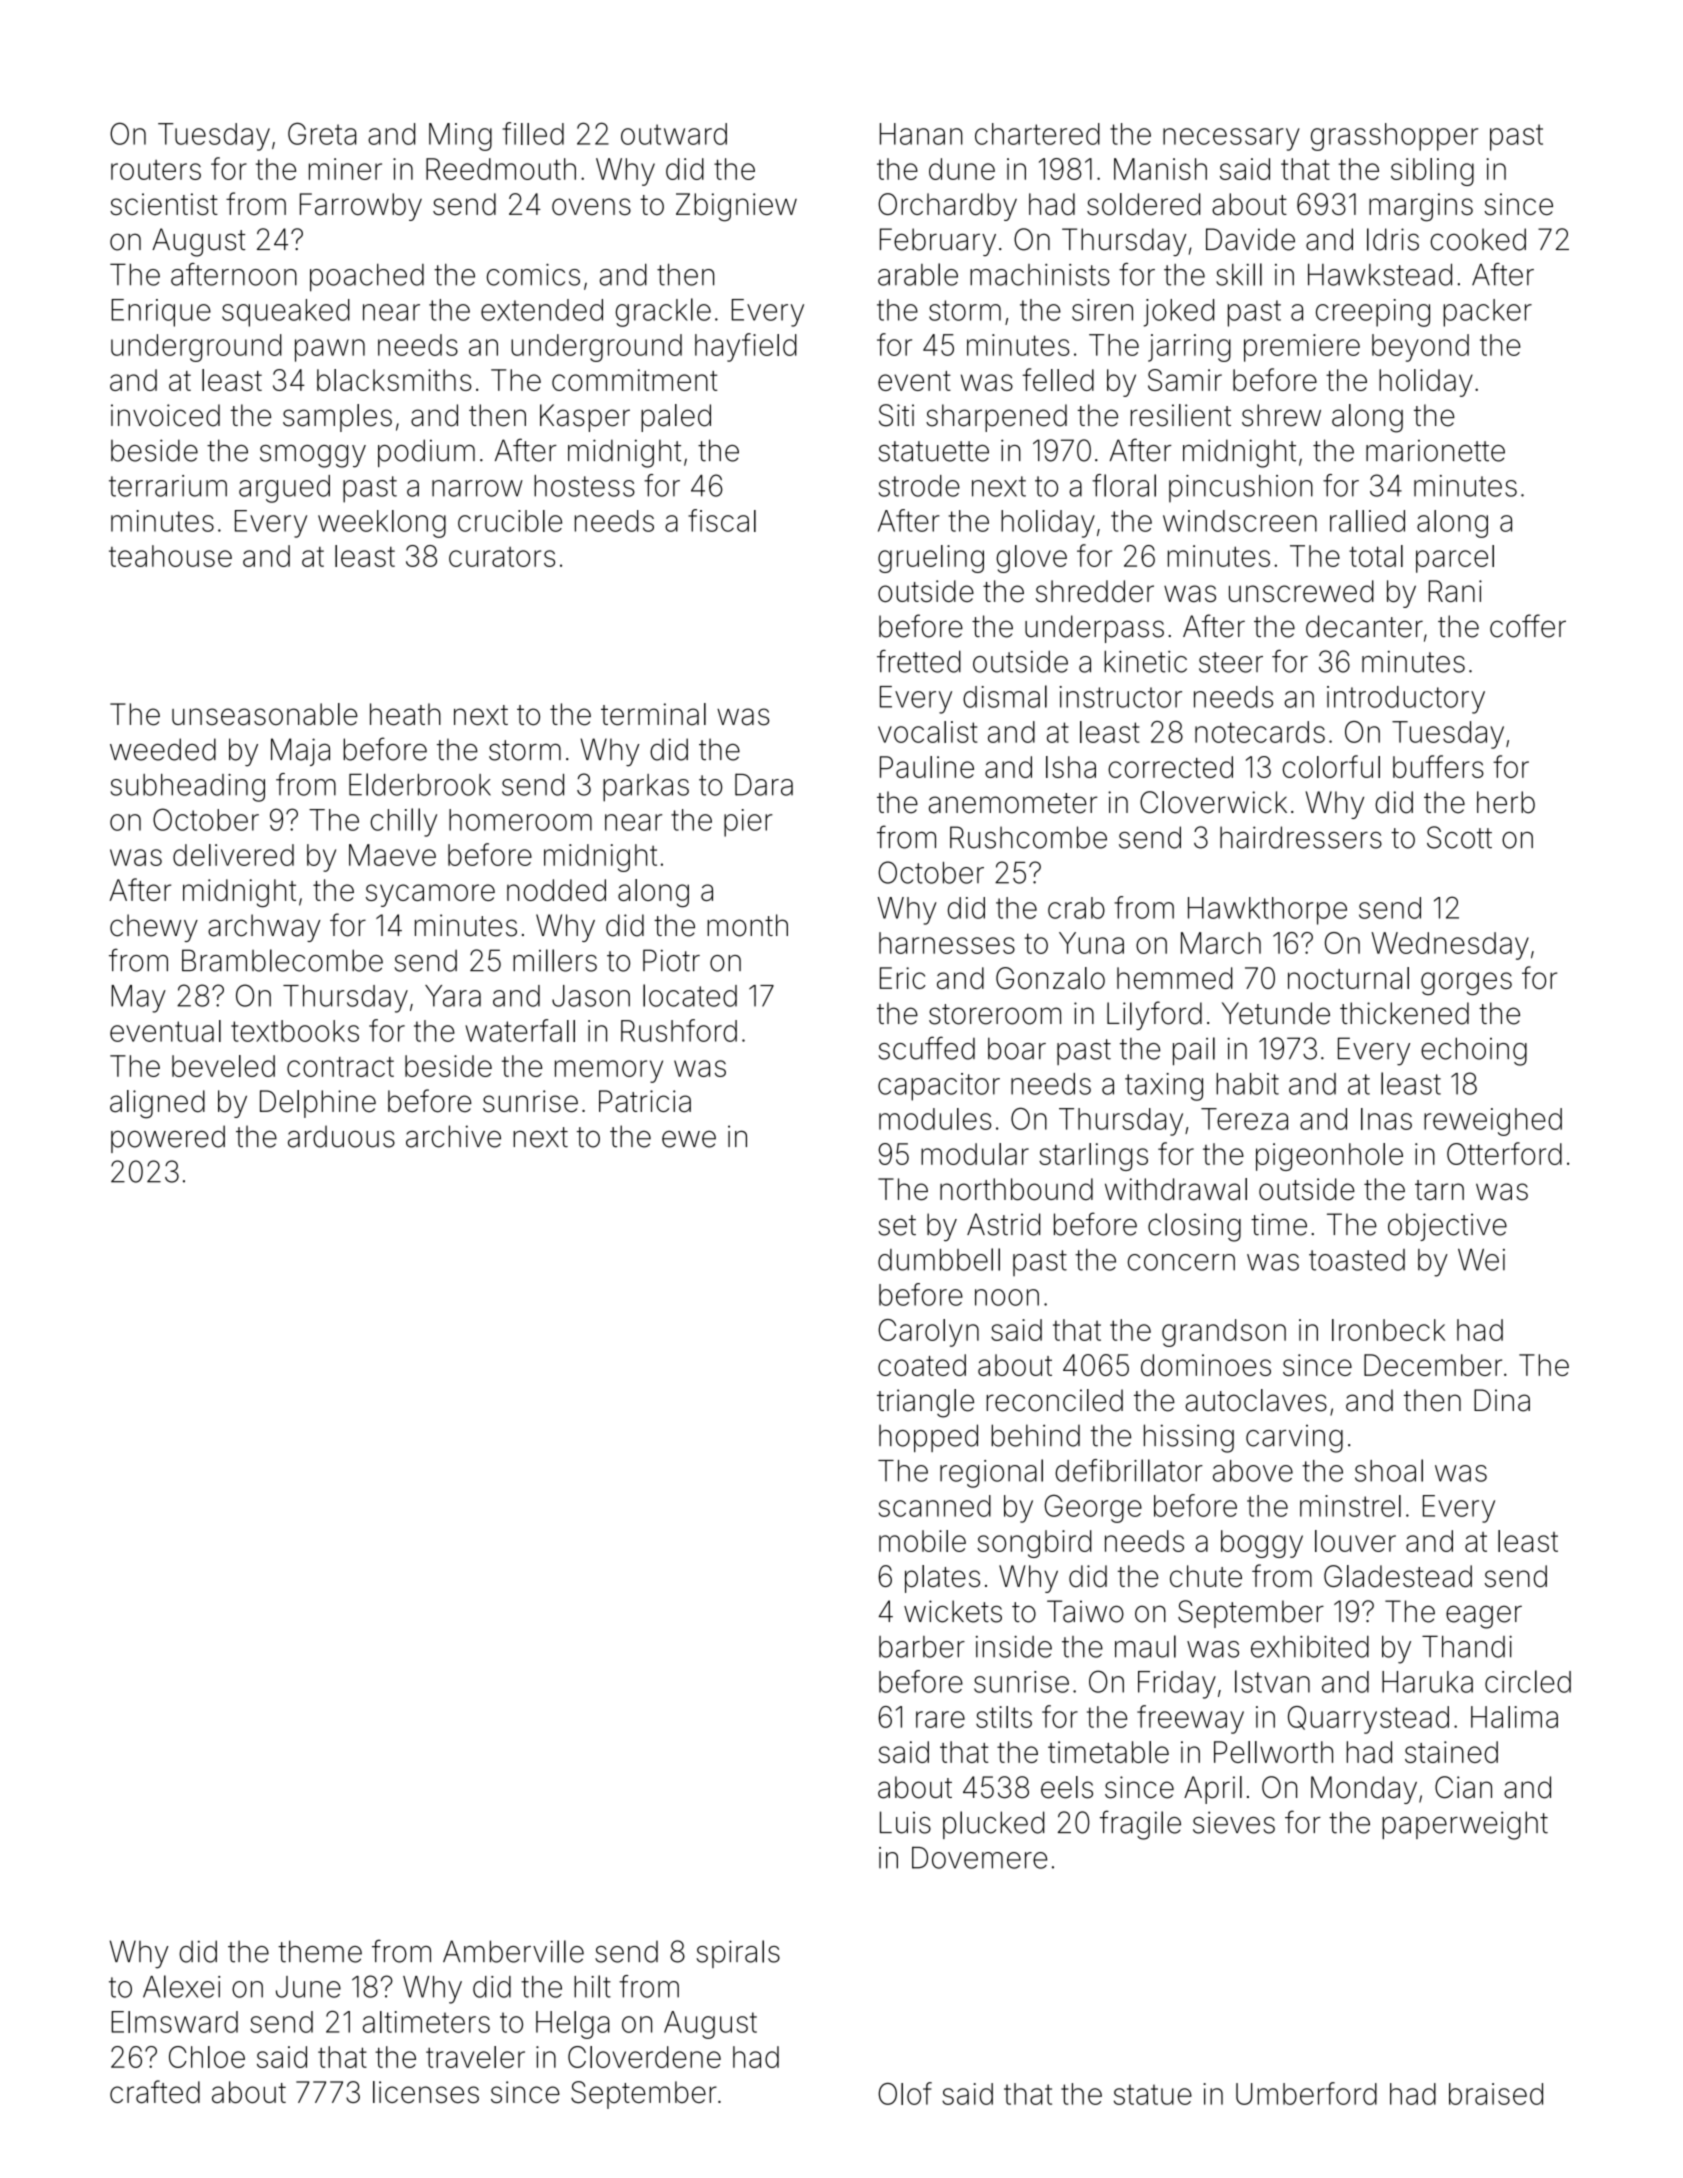 The width and height of the image is (1683, 2178). Describe the element at coordinates (903, 978) in the image. I see `Eric` at that location.
